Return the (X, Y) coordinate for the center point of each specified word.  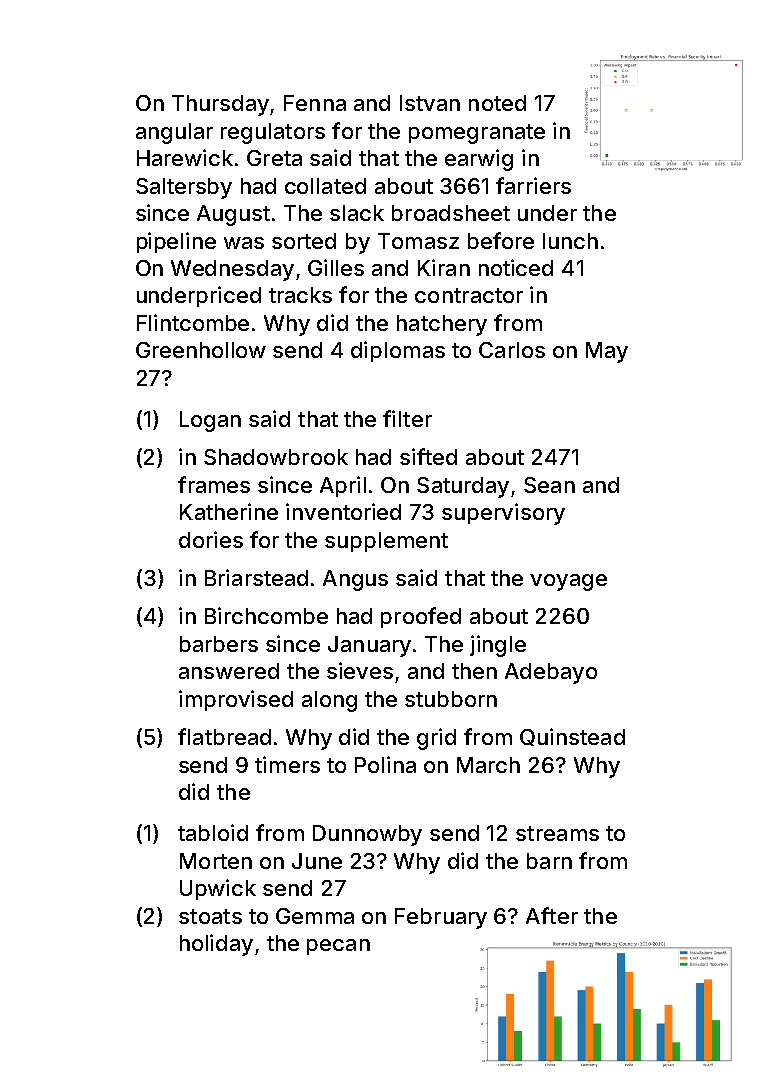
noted (497, 103)
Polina (385, 764)
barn (549, 861)
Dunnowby (367, 835)
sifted (428, 456)
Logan (210, 421)
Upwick (218, 889)
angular (174, 133)
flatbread (224, 736)
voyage (568, 582)
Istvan (430, 103)
